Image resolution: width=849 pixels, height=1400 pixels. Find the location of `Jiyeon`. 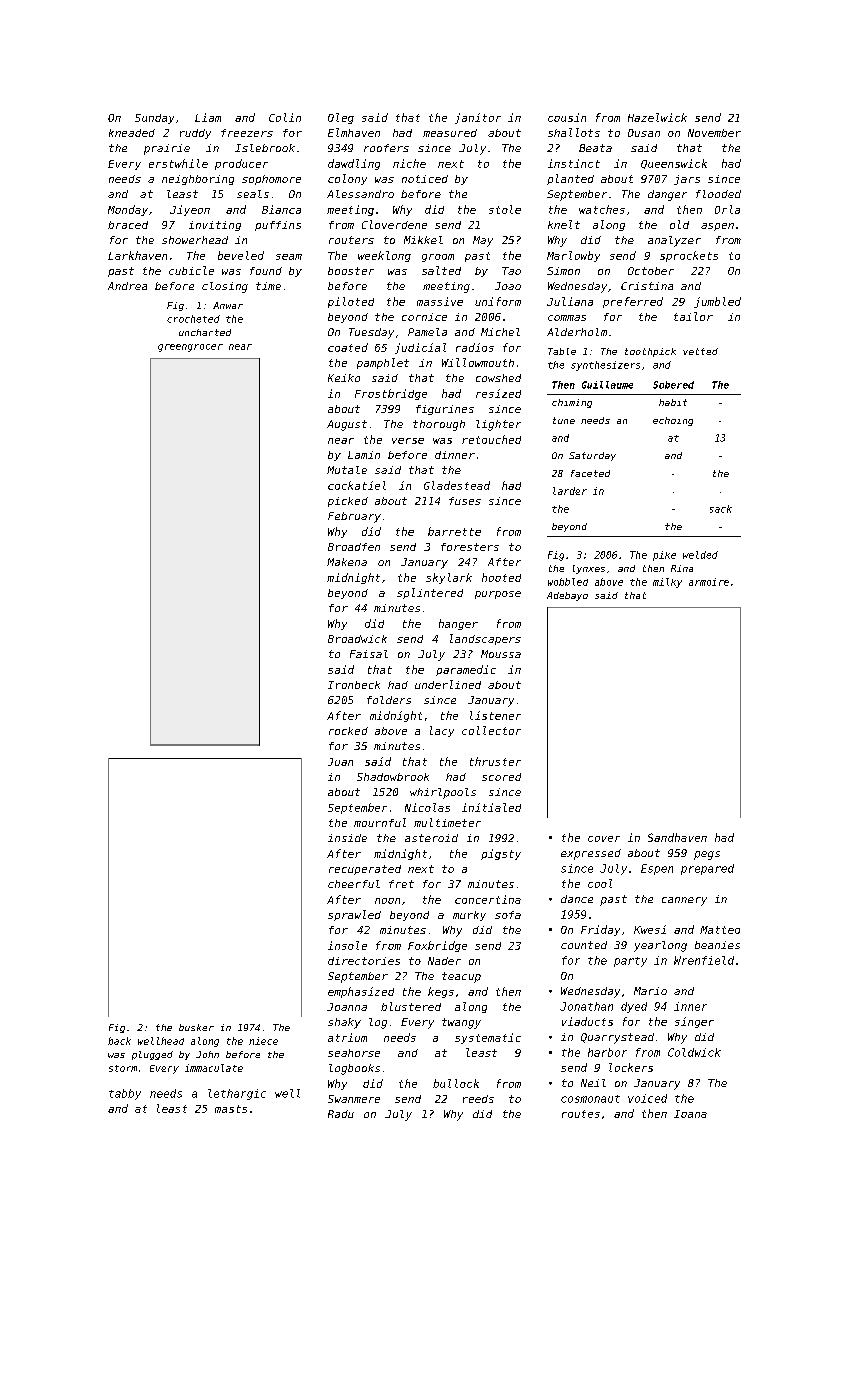

Jiyeon is located at coordinates (190, 210).
